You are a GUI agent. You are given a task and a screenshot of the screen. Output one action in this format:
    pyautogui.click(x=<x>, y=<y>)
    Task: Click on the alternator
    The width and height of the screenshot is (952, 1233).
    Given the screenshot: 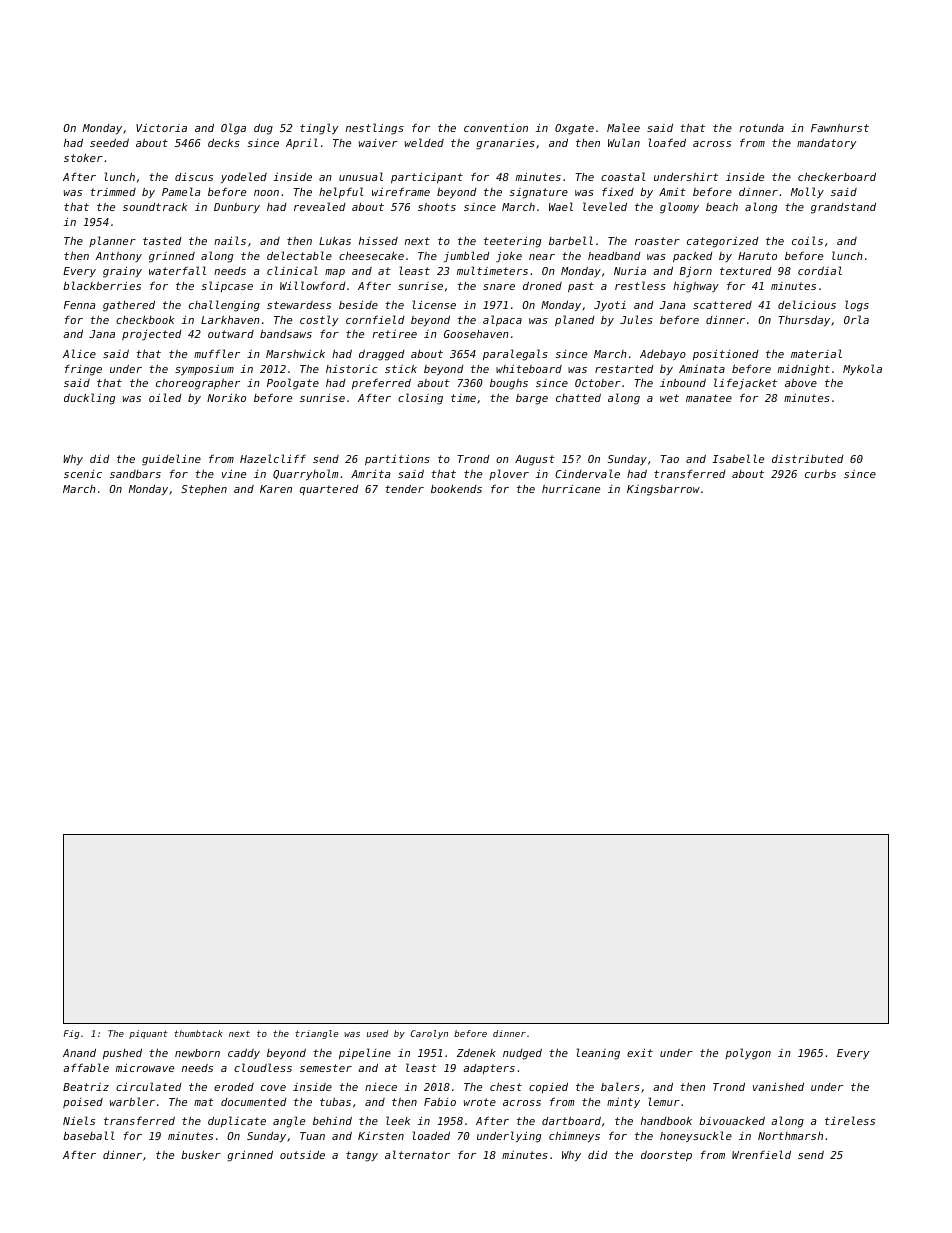 What is the action you would take?
    pyautogui.click(x=417, y=1154)
